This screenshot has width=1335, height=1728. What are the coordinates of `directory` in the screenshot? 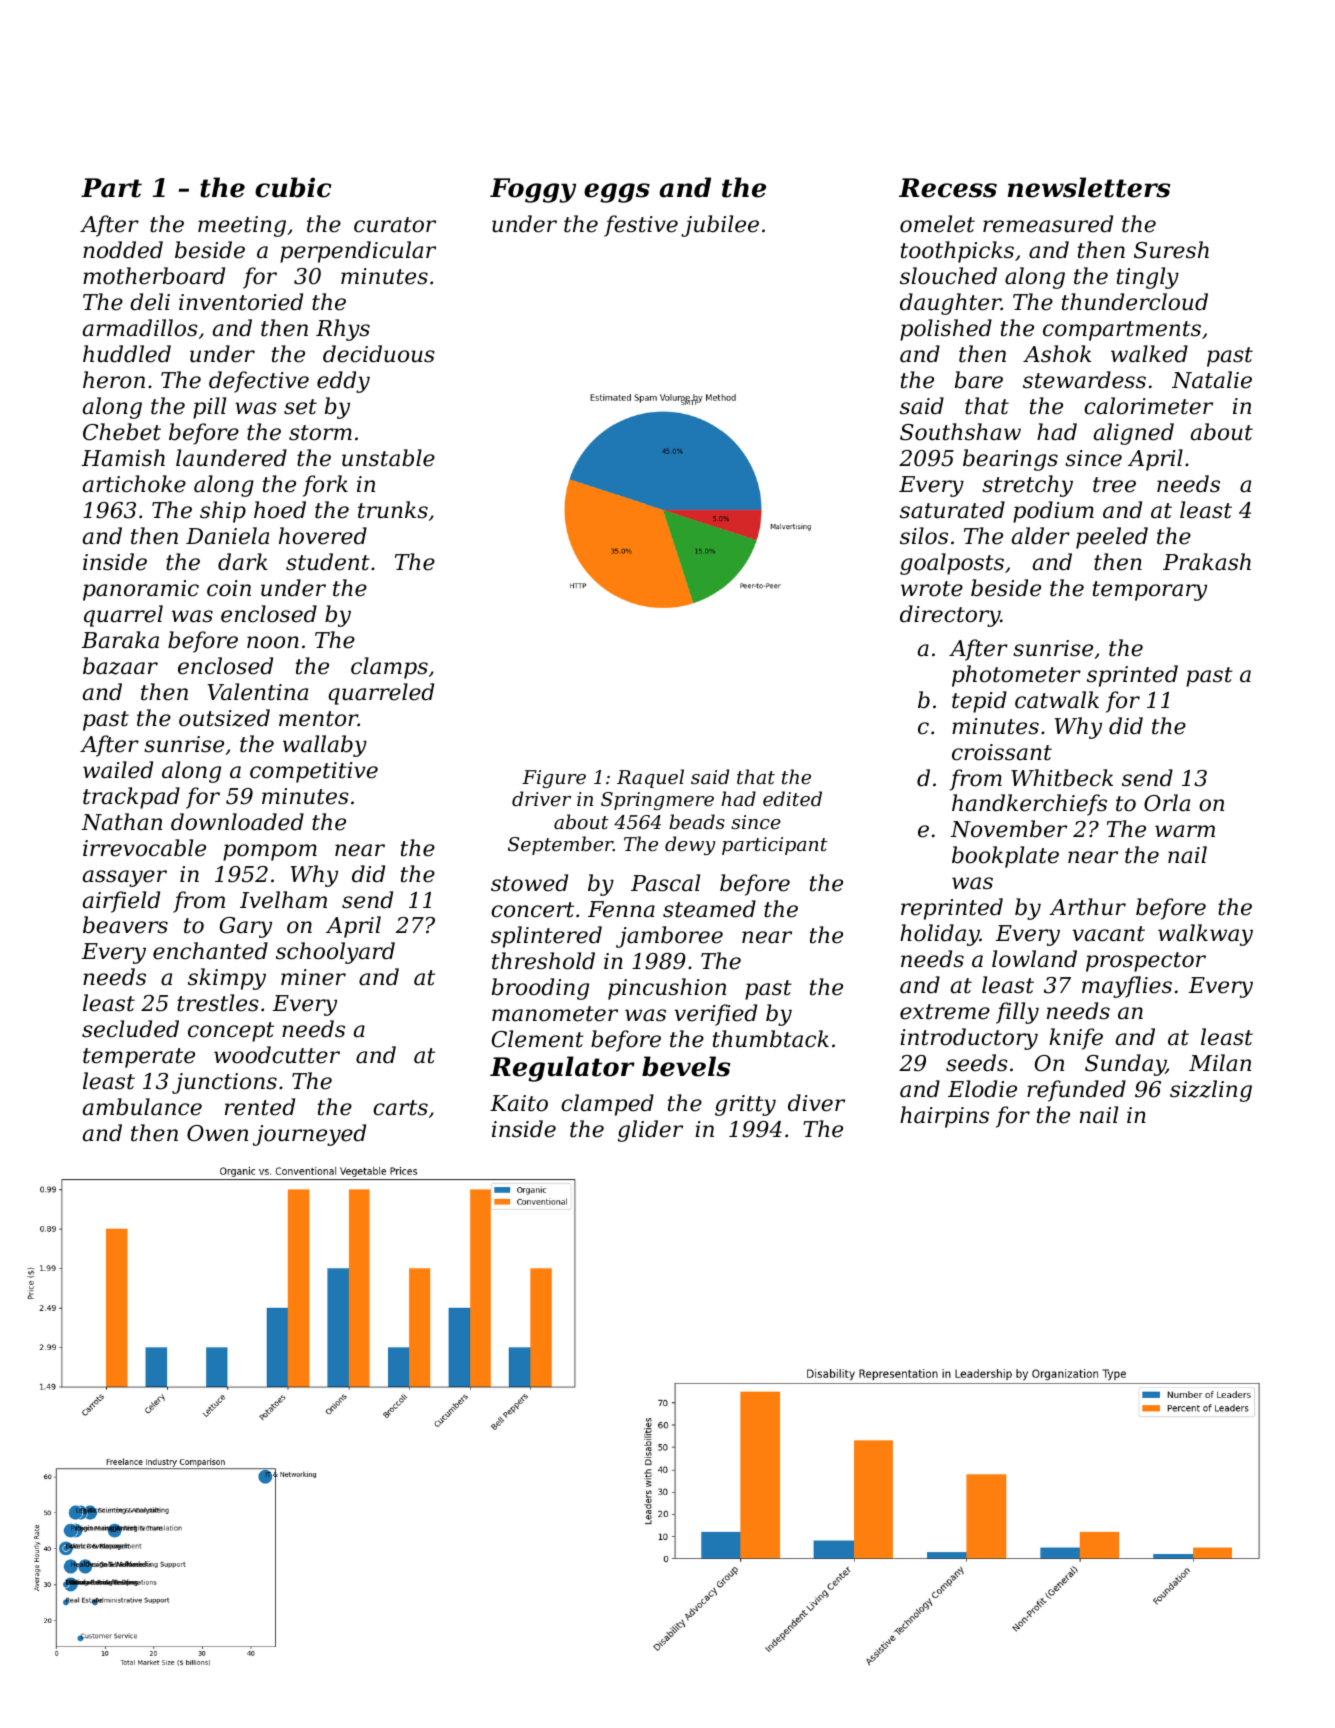 It's located at (950, 616).
